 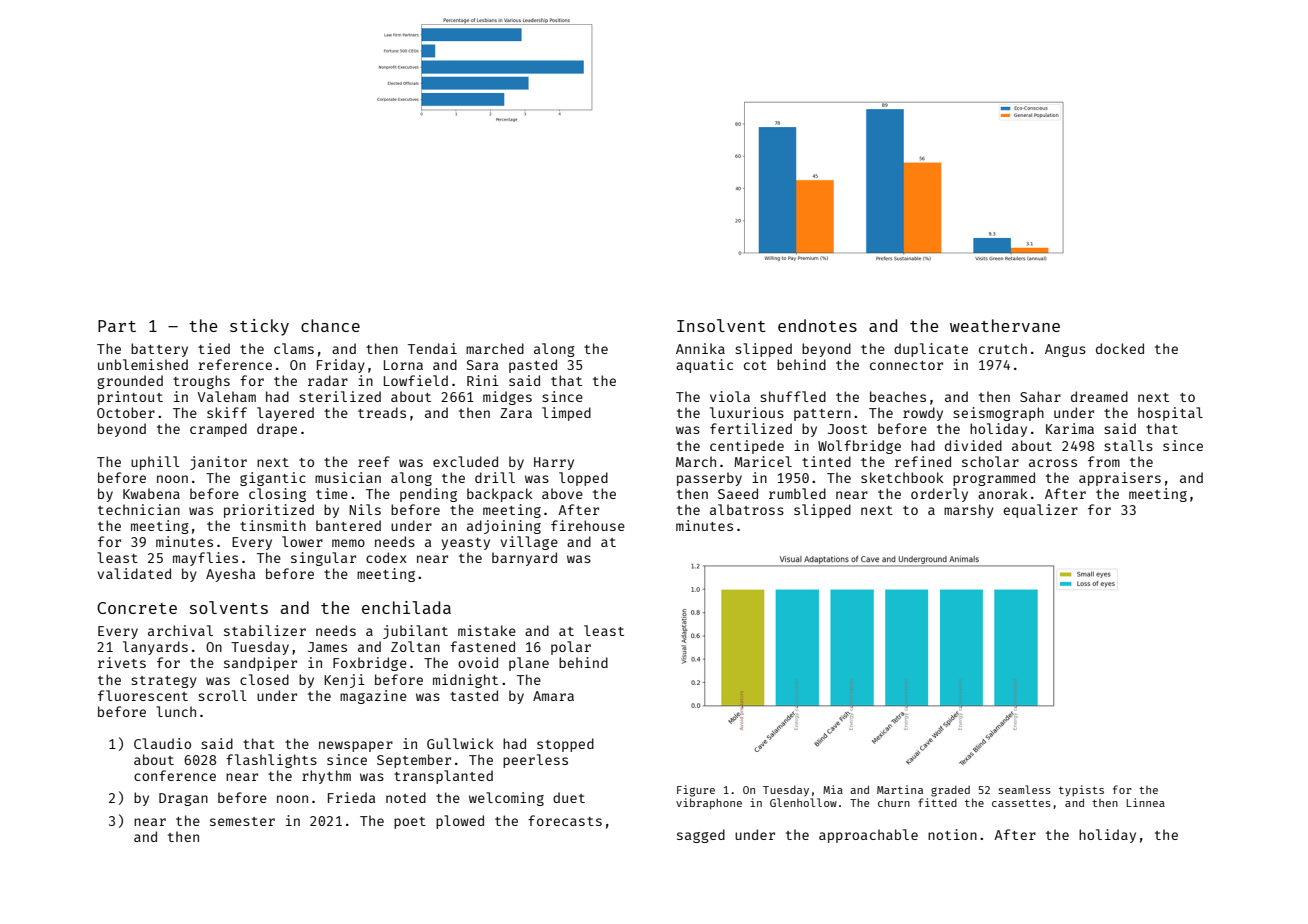 I want to click on polar, so click(x=571, y=648).
